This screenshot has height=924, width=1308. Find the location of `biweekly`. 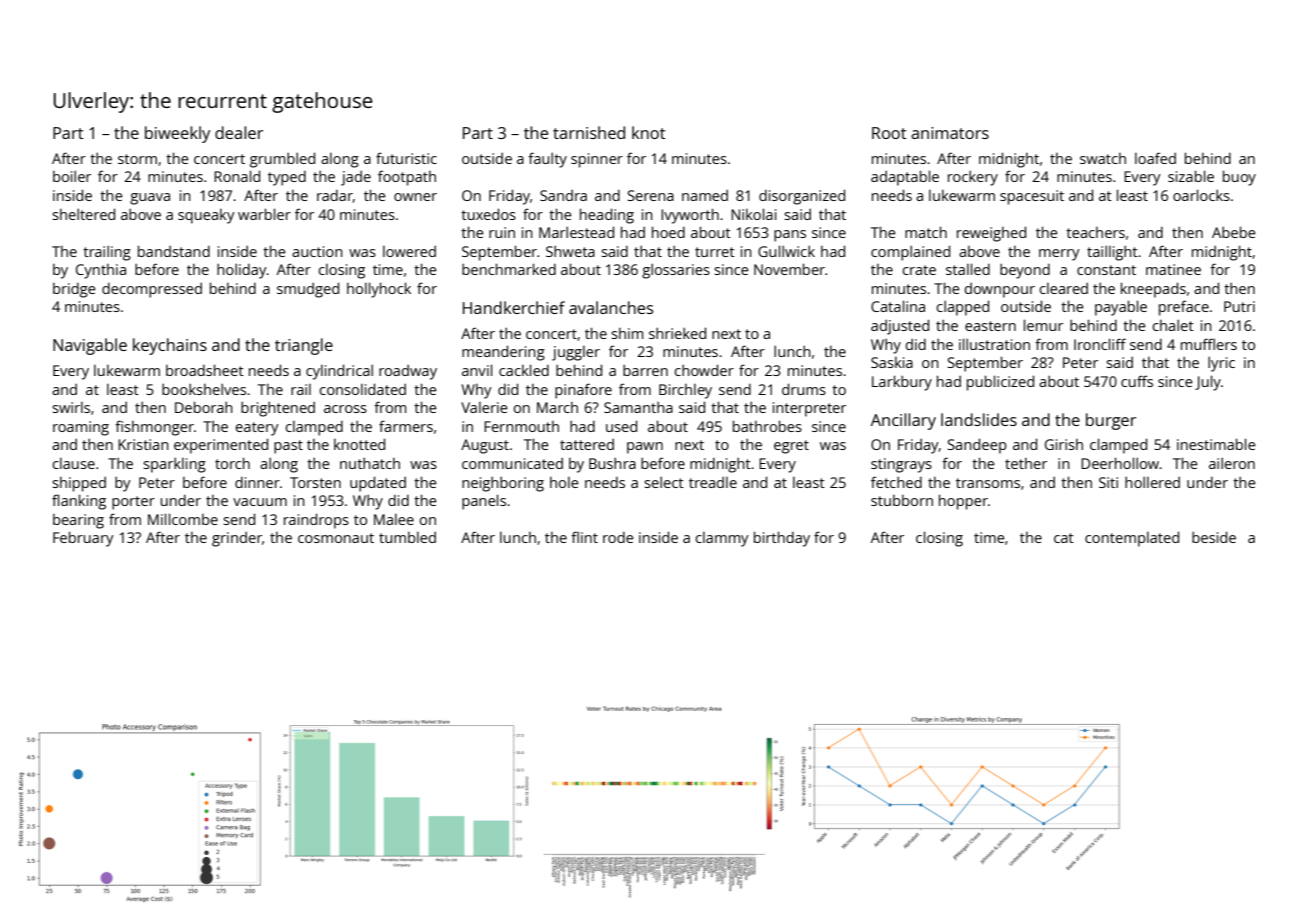

biweekly is located at coordinates (177, 134).
